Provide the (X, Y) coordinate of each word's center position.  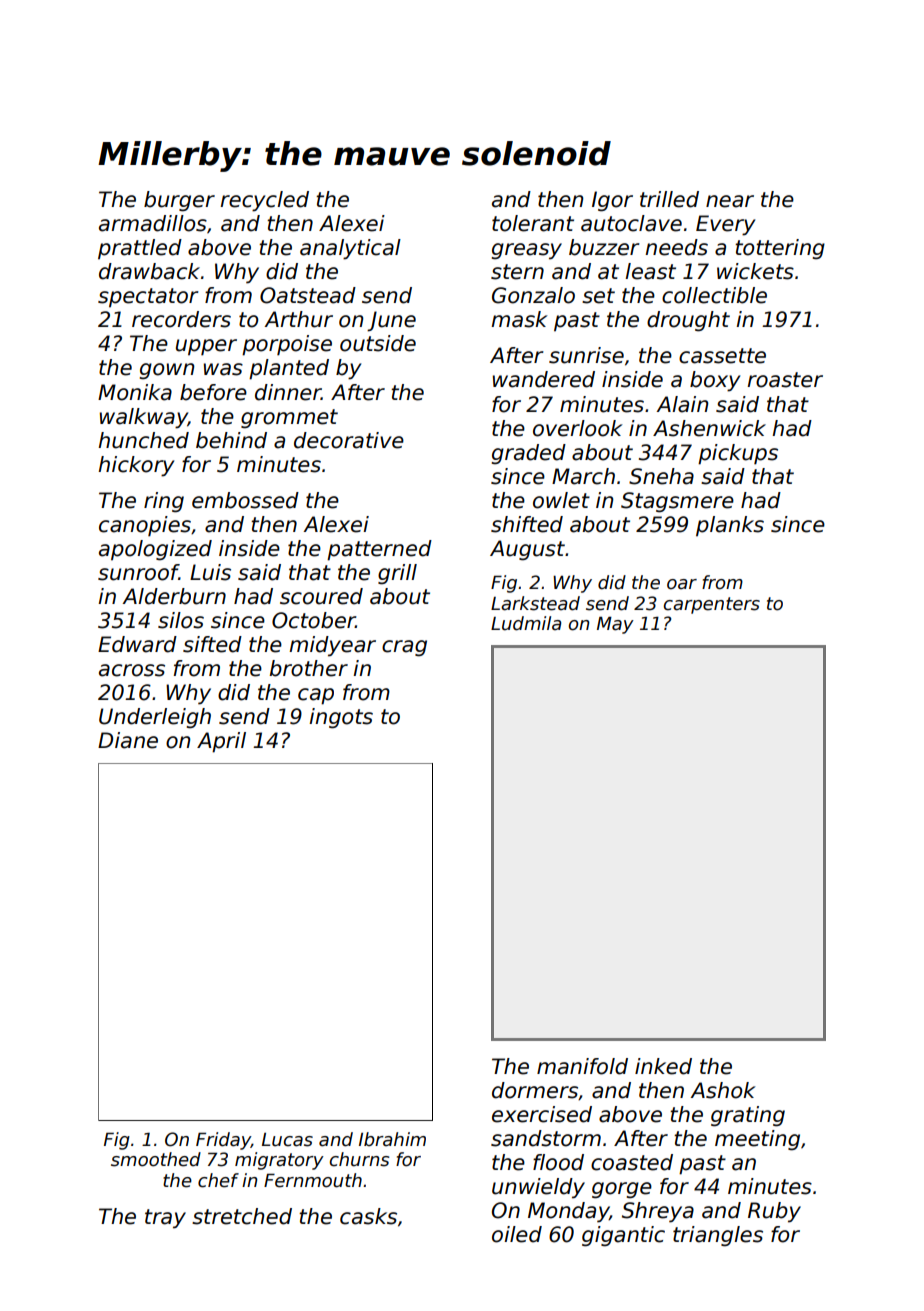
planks (730, 526)
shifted (527, 524)
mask (519, 319)
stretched (242, 1216)
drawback (149, 271)
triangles (718, 1236)
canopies (145, 526)
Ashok (723, 1090)
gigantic (623, 1236)
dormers (535, 1090)
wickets (755, 271)
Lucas (287, 1140)
